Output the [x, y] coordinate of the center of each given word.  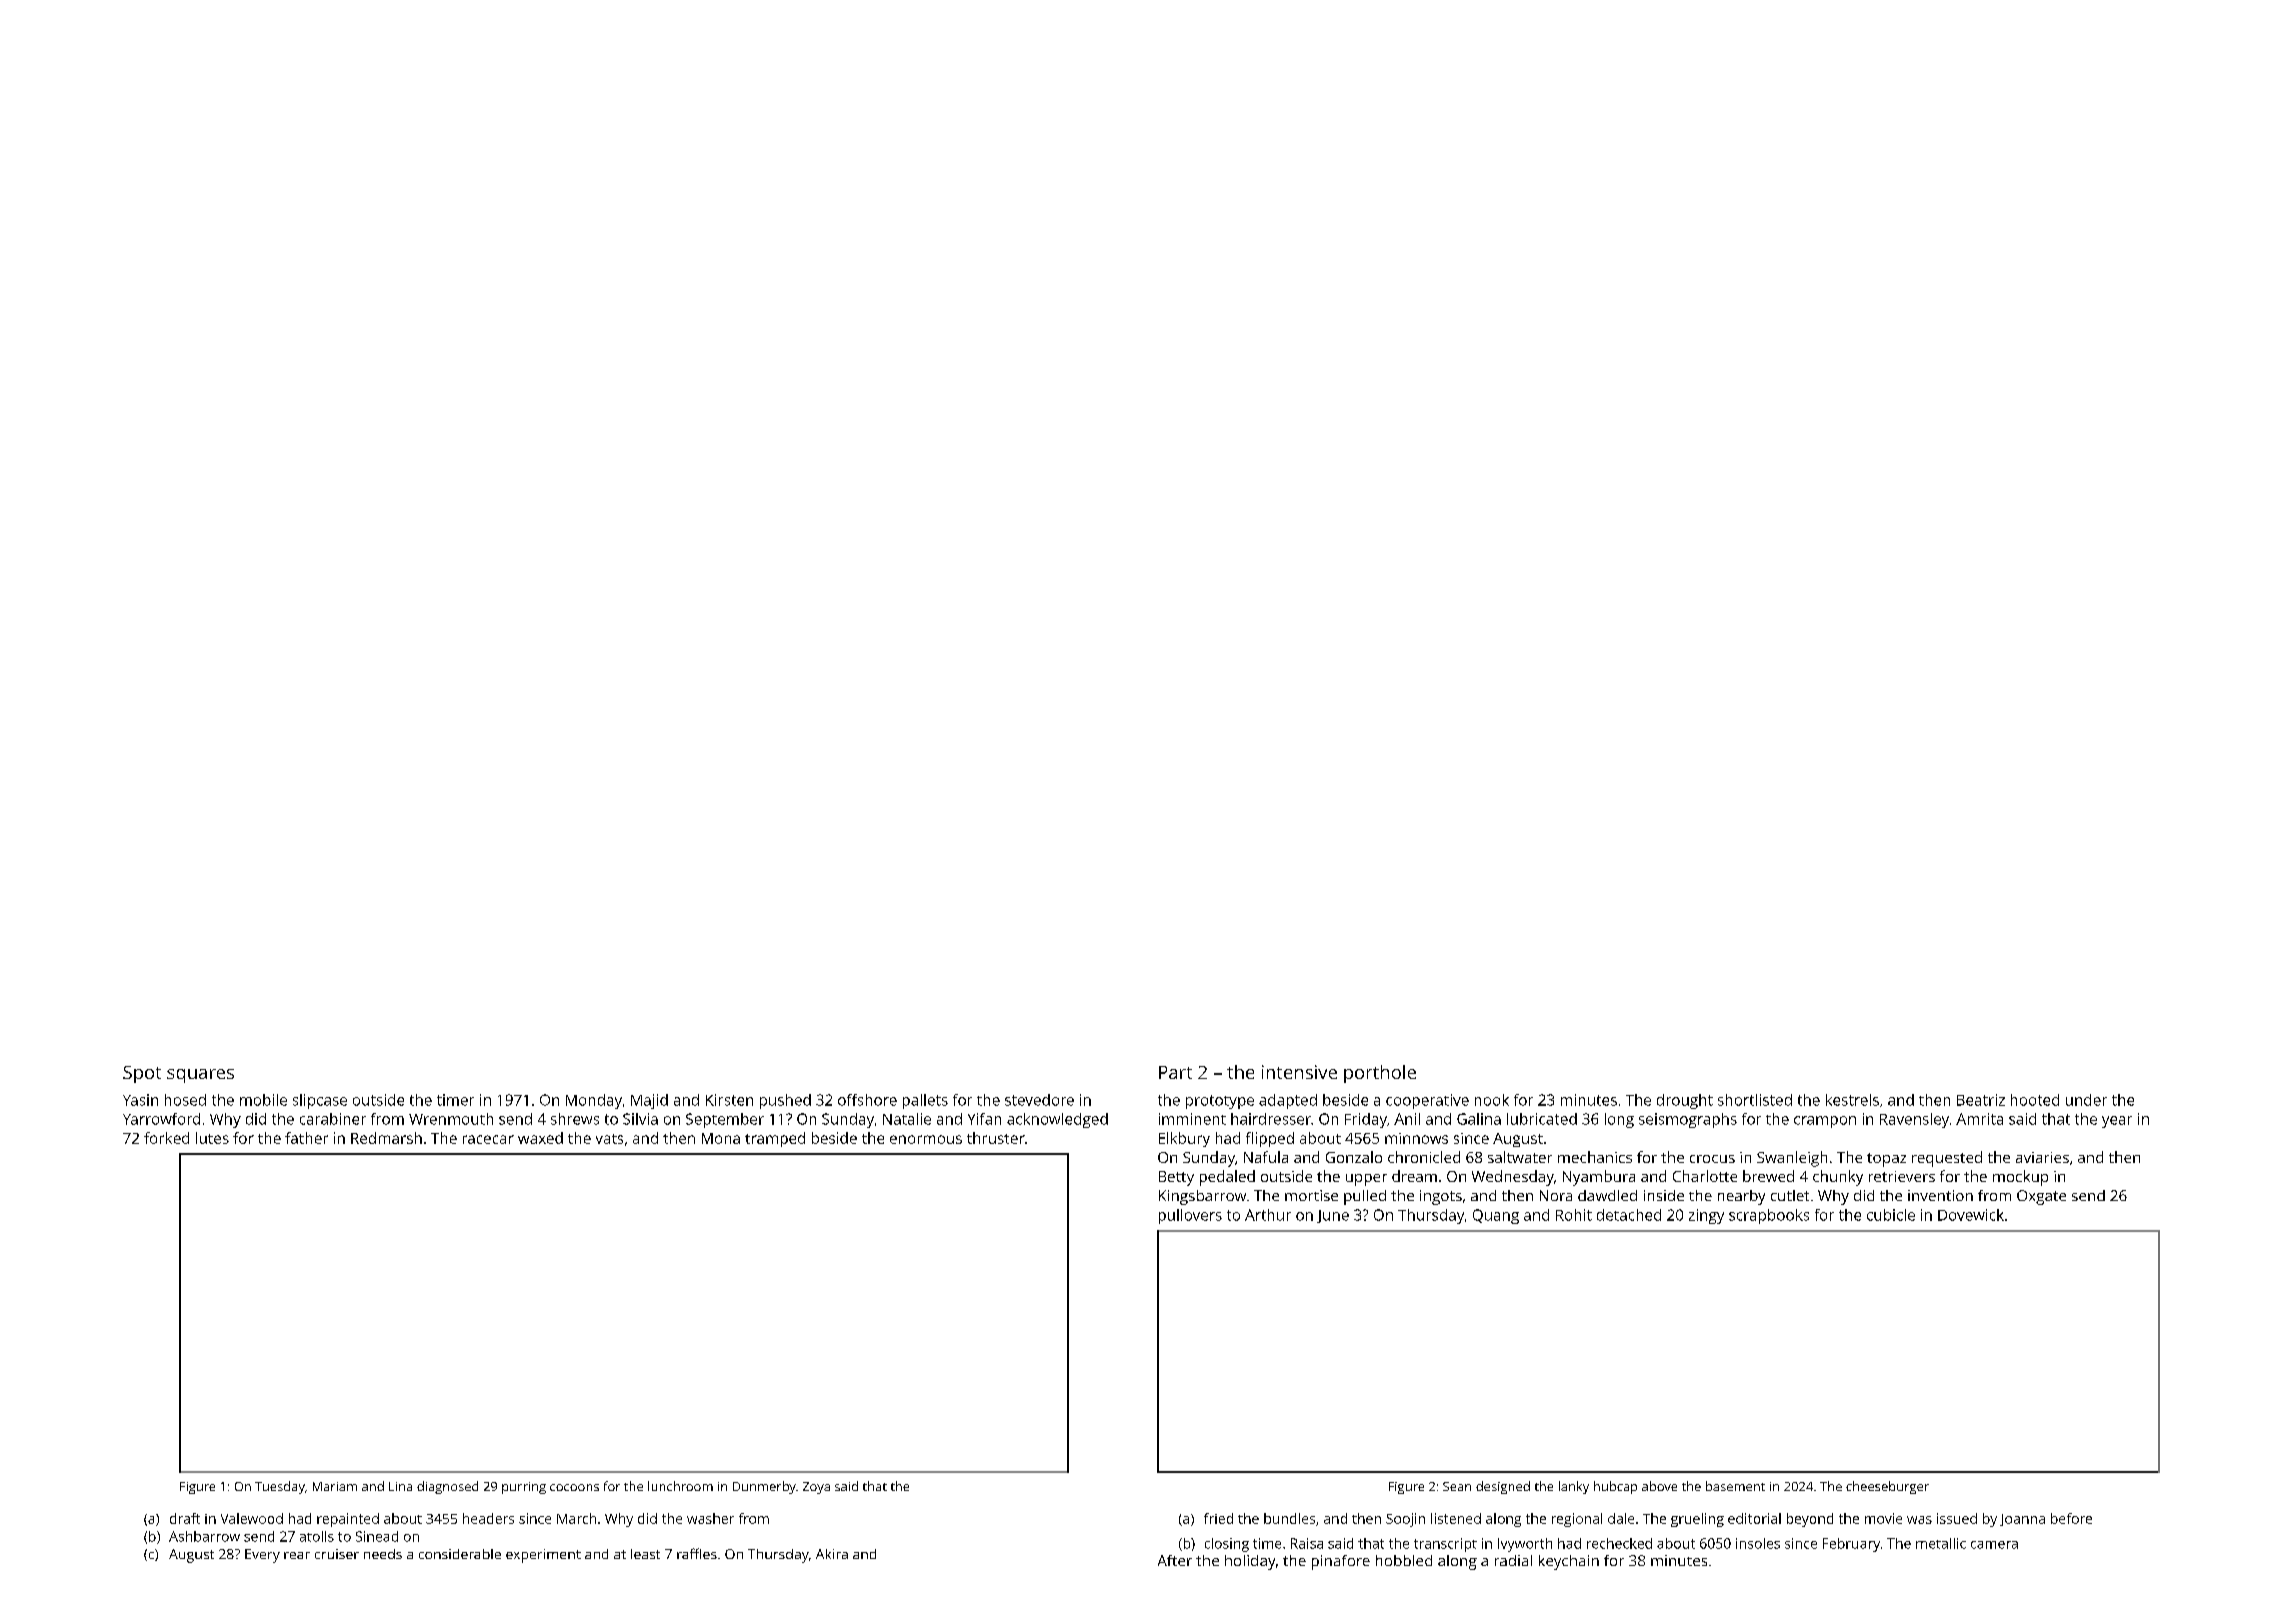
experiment [543, 1556]
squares [200, 1076]
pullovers [1190, 1216]
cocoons [574, 1487]
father [306, 1138]
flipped [1270, 1139]
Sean [1457, 1486]
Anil [1407, 1119]
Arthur [1268, 1215]
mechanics [1595, 1157]
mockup [2020, 1178]
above [1659, 1486]
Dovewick [1971, 1215]
